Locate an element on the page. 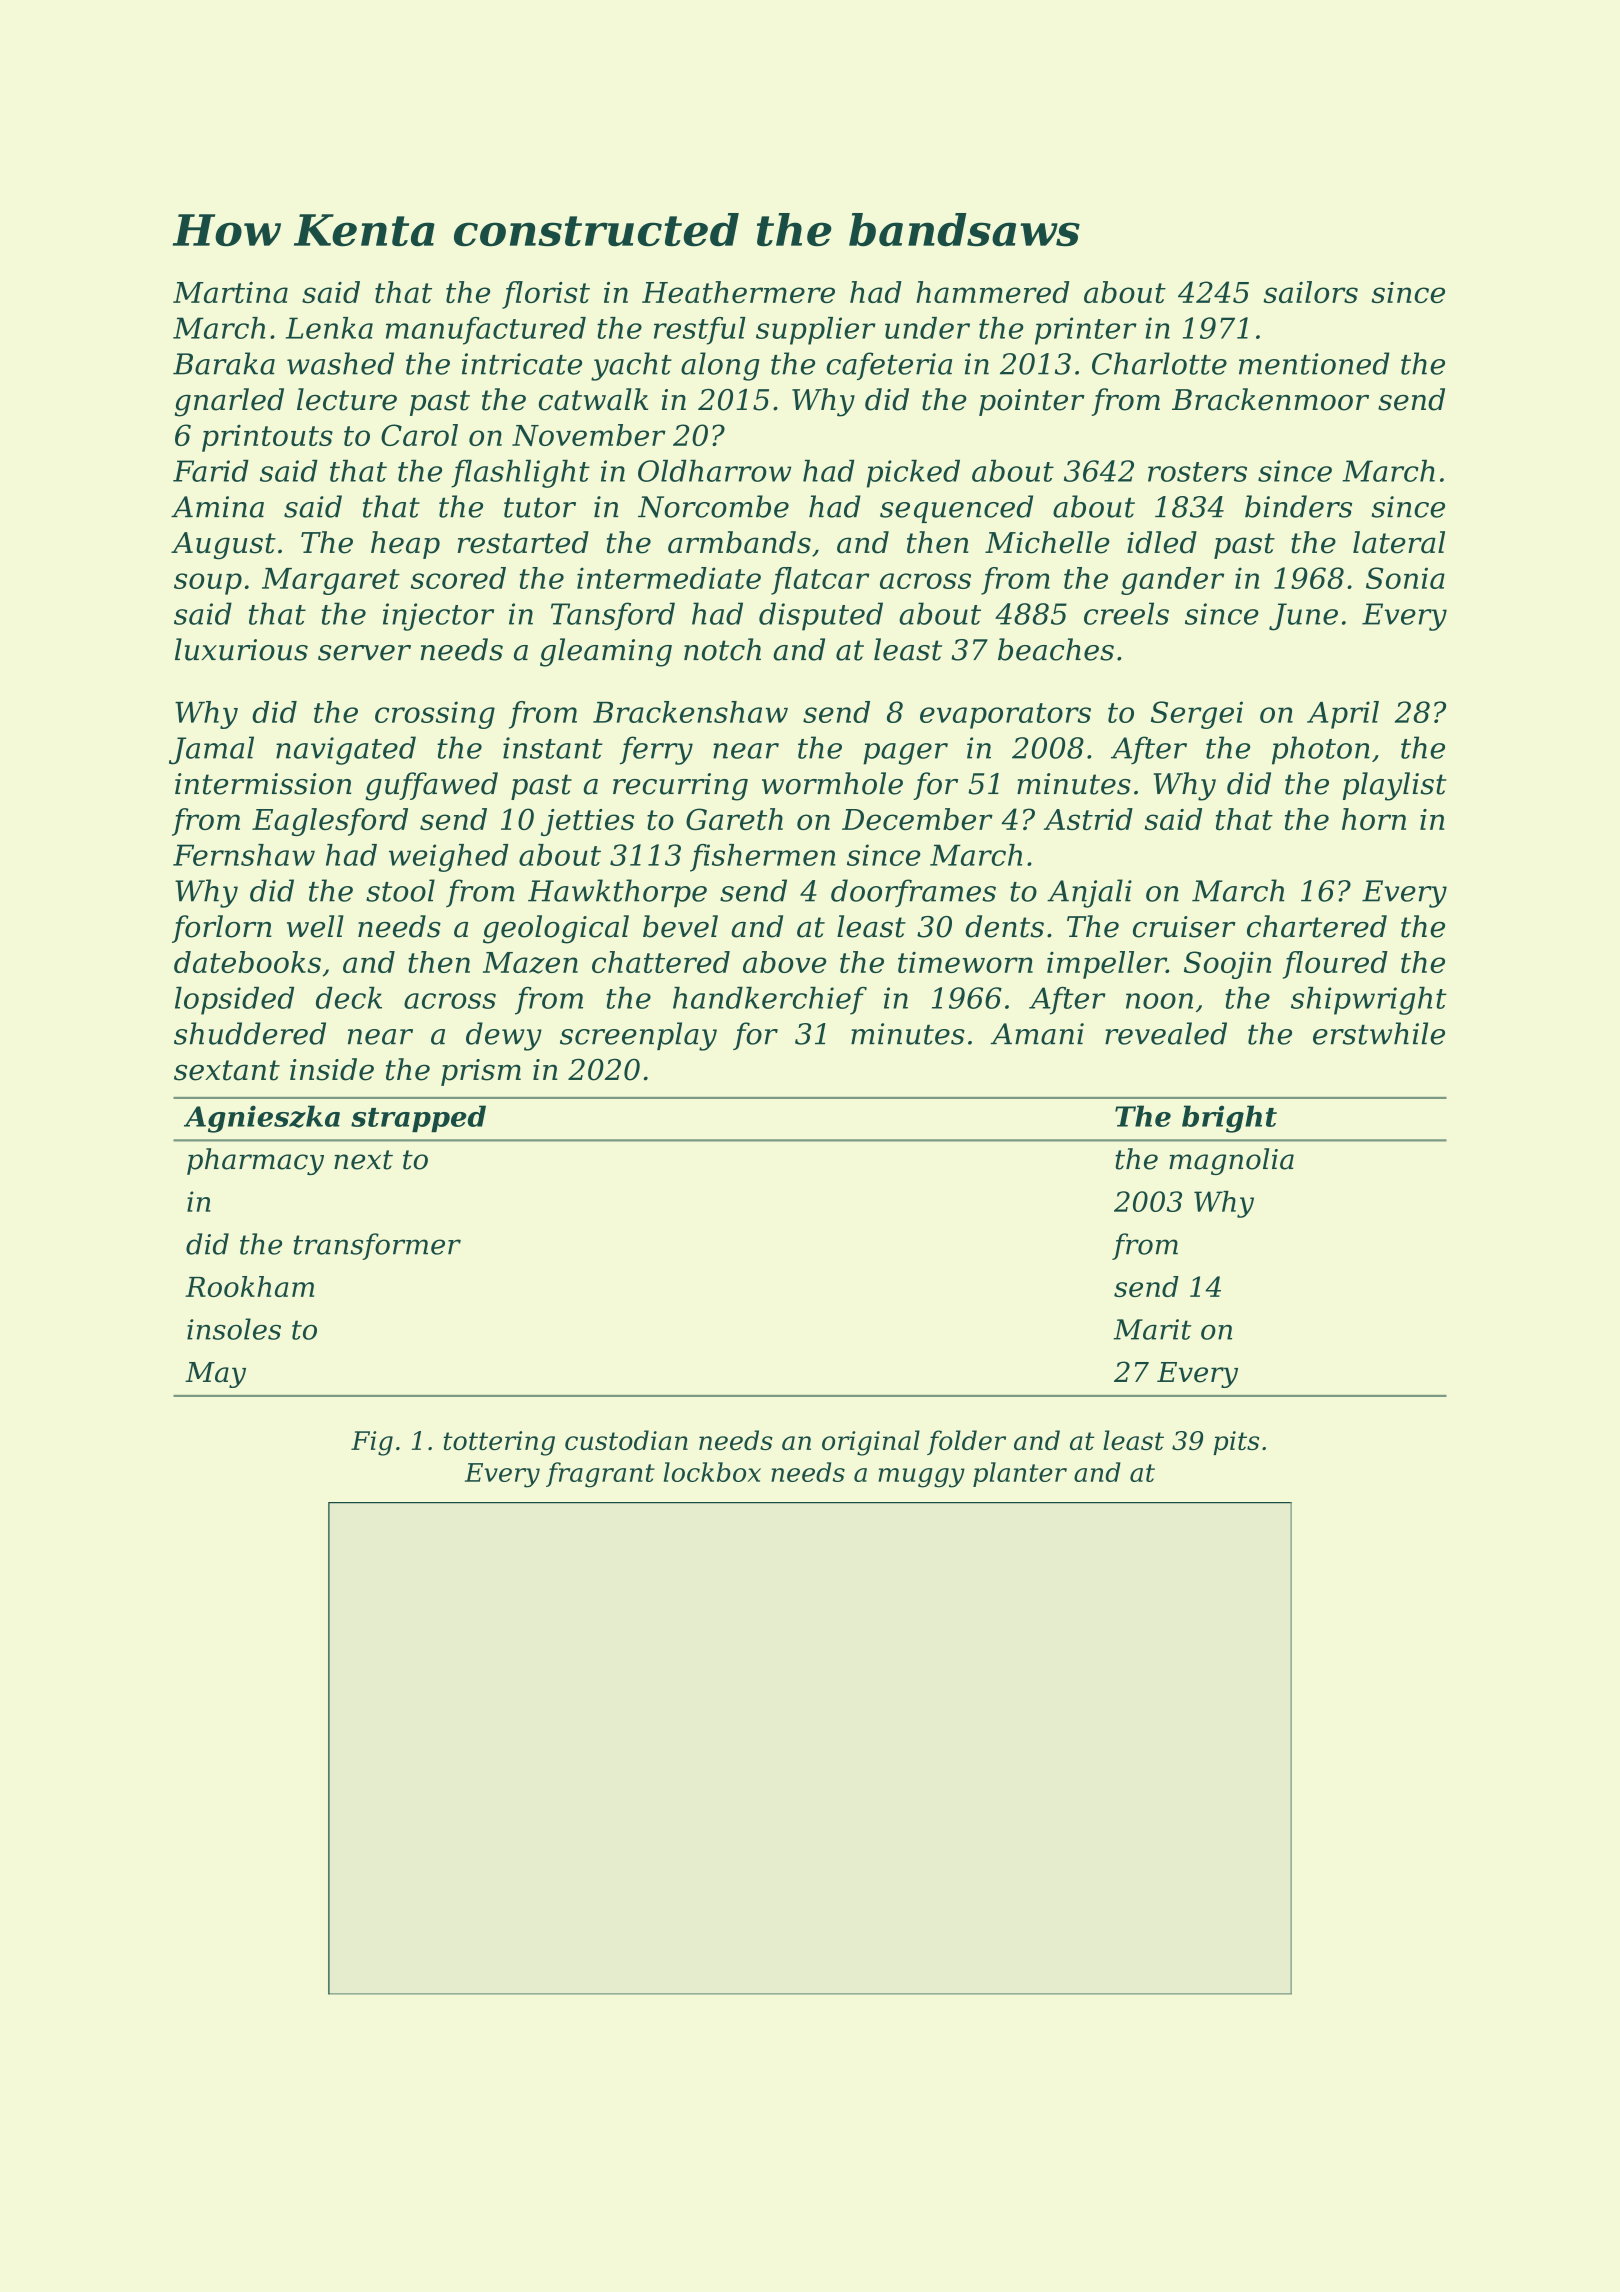  horn is located at coordinates (1374, 819).
